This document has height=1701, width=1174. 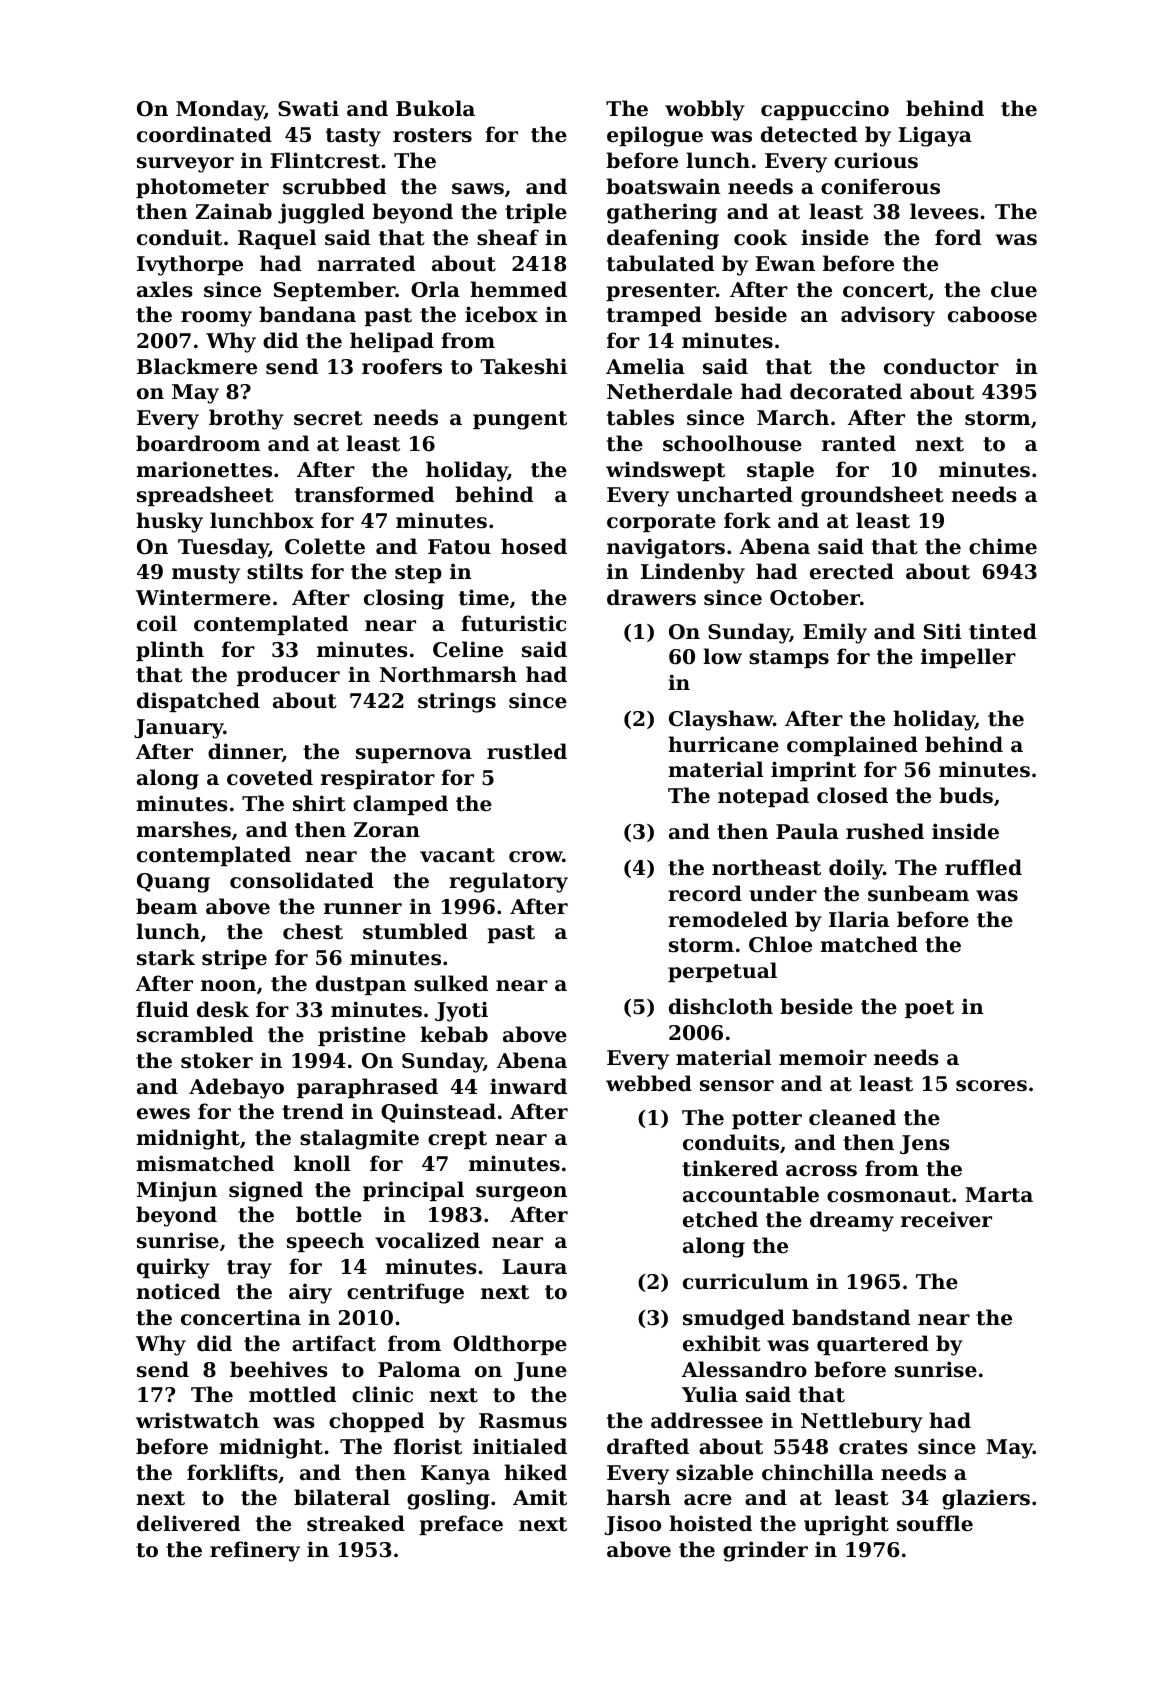 What do you see at coordinates (527, 751) in the document?
I see `rustled` at bounding box center [527, 751].
